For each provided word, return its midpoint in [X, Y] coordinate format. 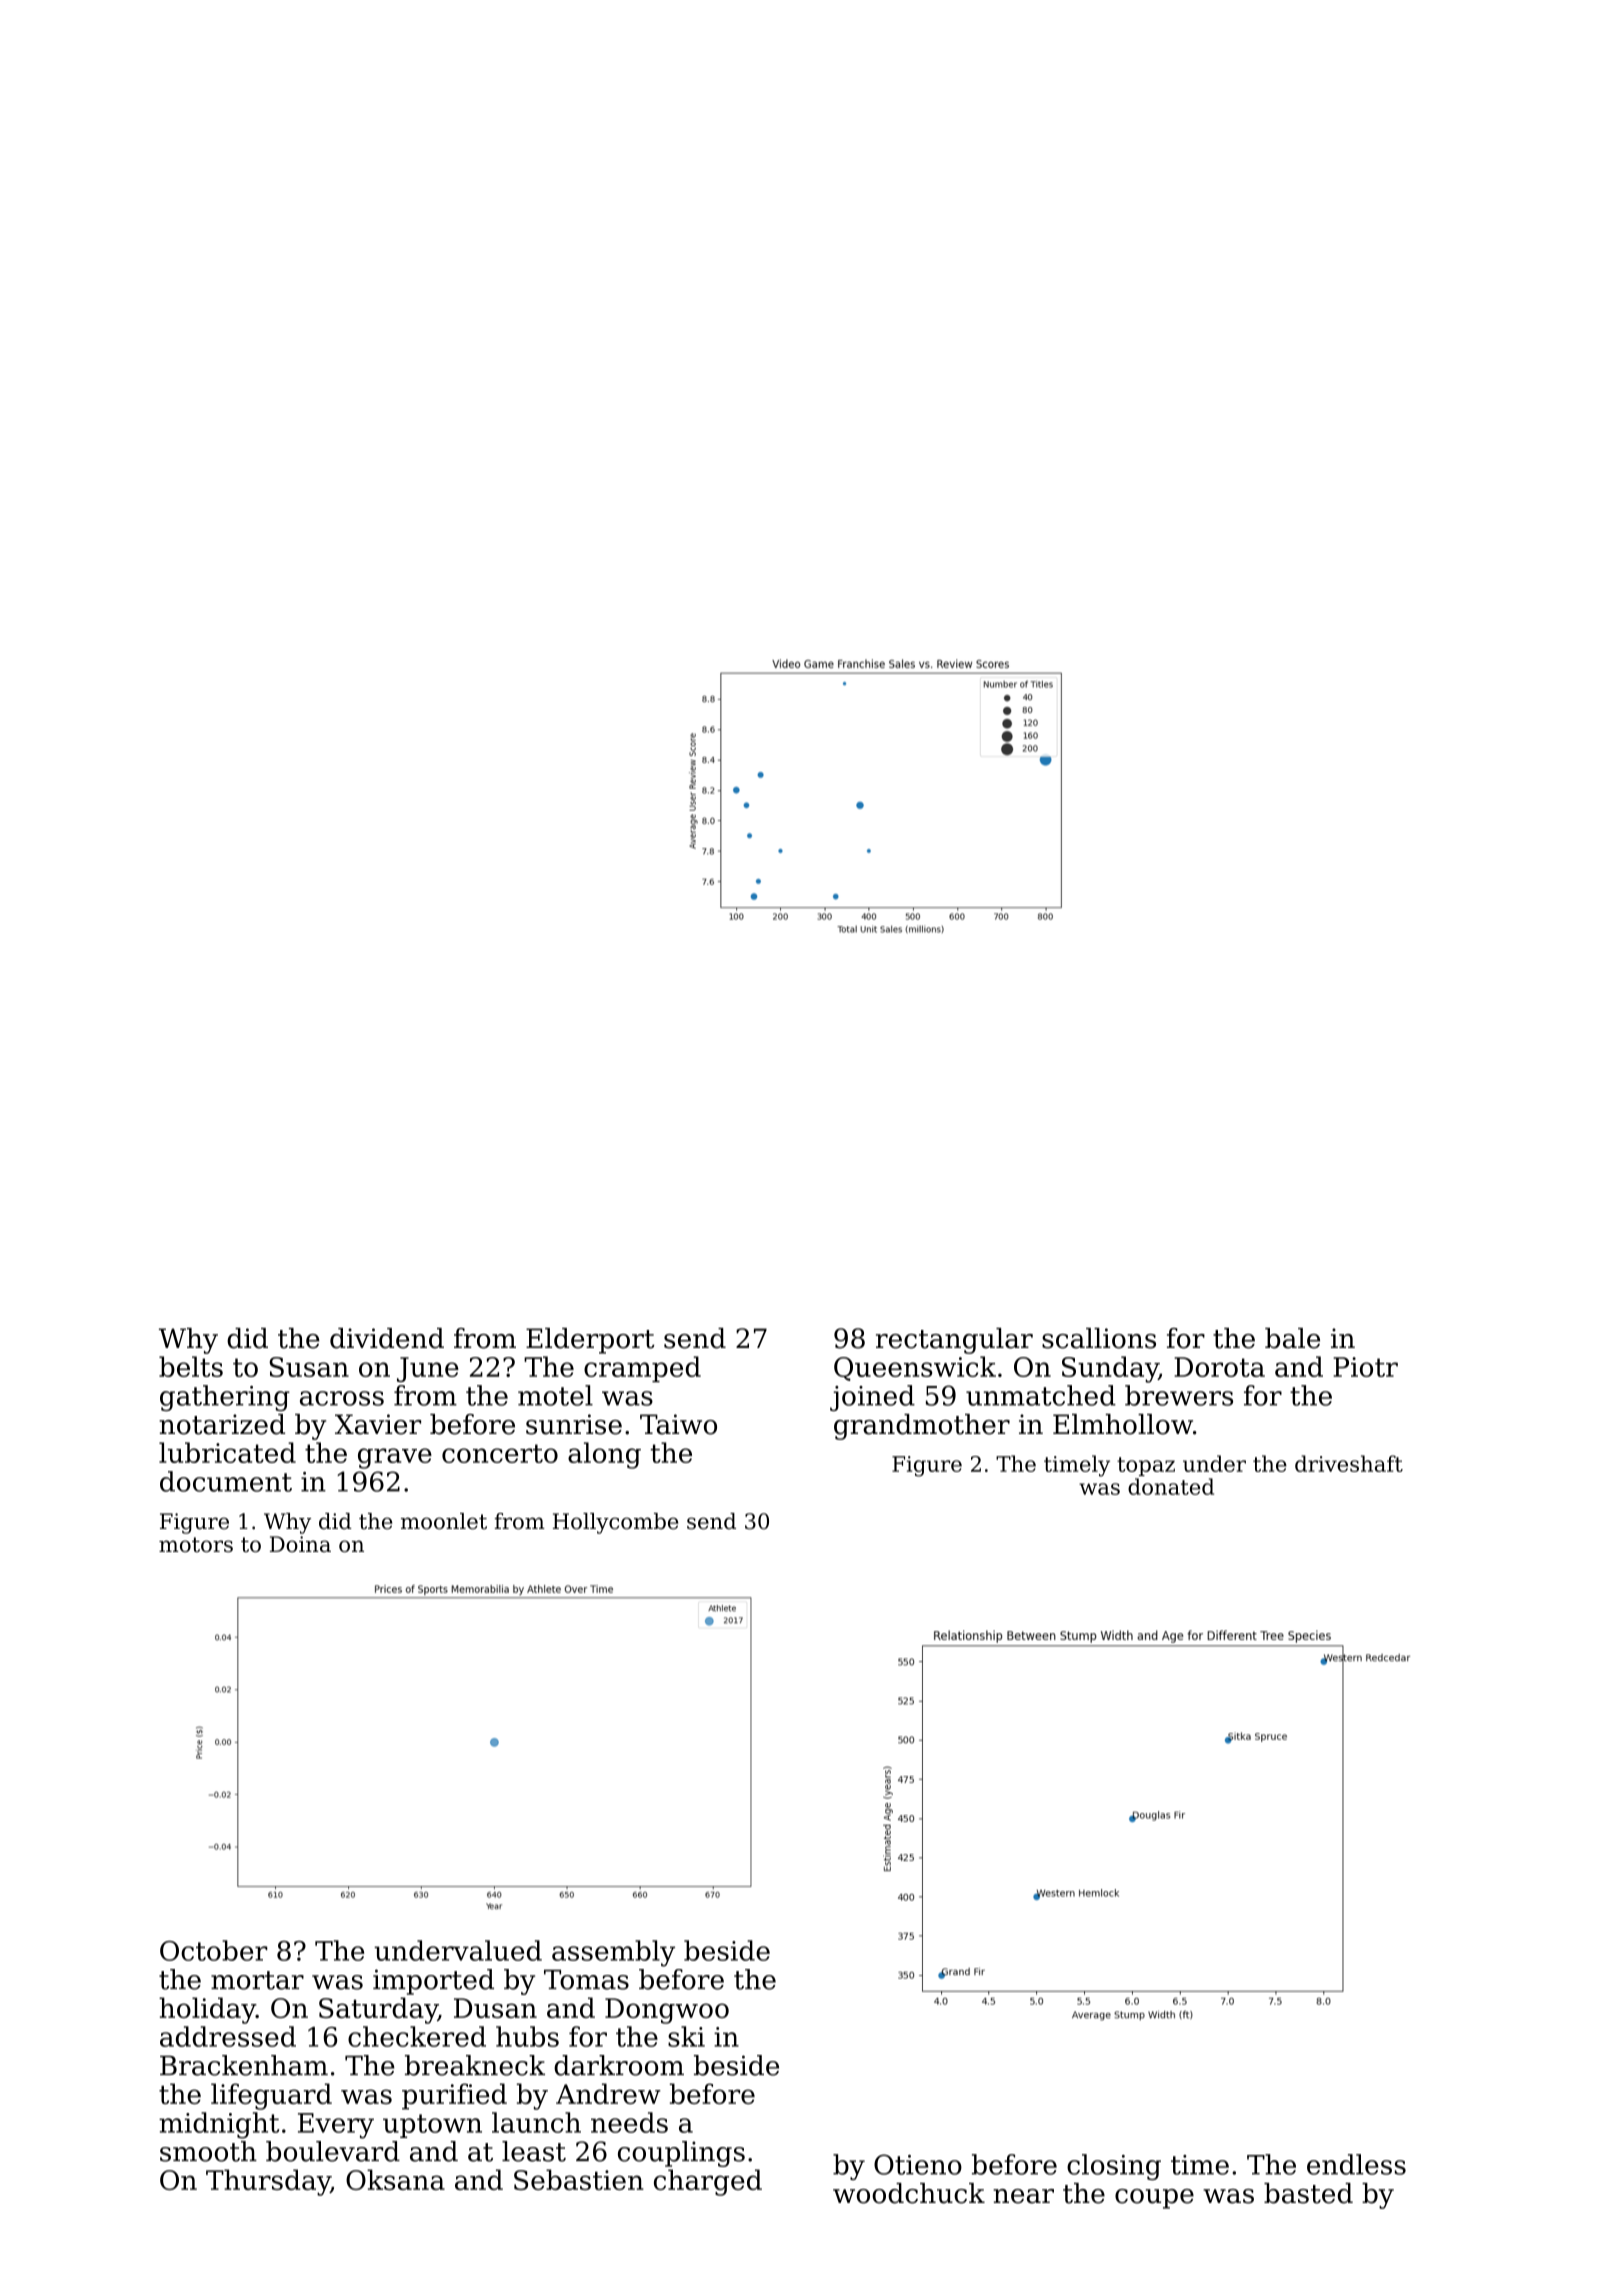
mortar [257, 1980]
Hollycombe [615, 1523]
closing [1114, 2167]
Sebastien [579, 2179]
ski [686, 2036]
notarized [222, 1424]
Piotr [1365, 1367]
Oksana [395, 2179]
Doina [300, 1544]
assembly [613, 1953]
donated [1171, 1486]
